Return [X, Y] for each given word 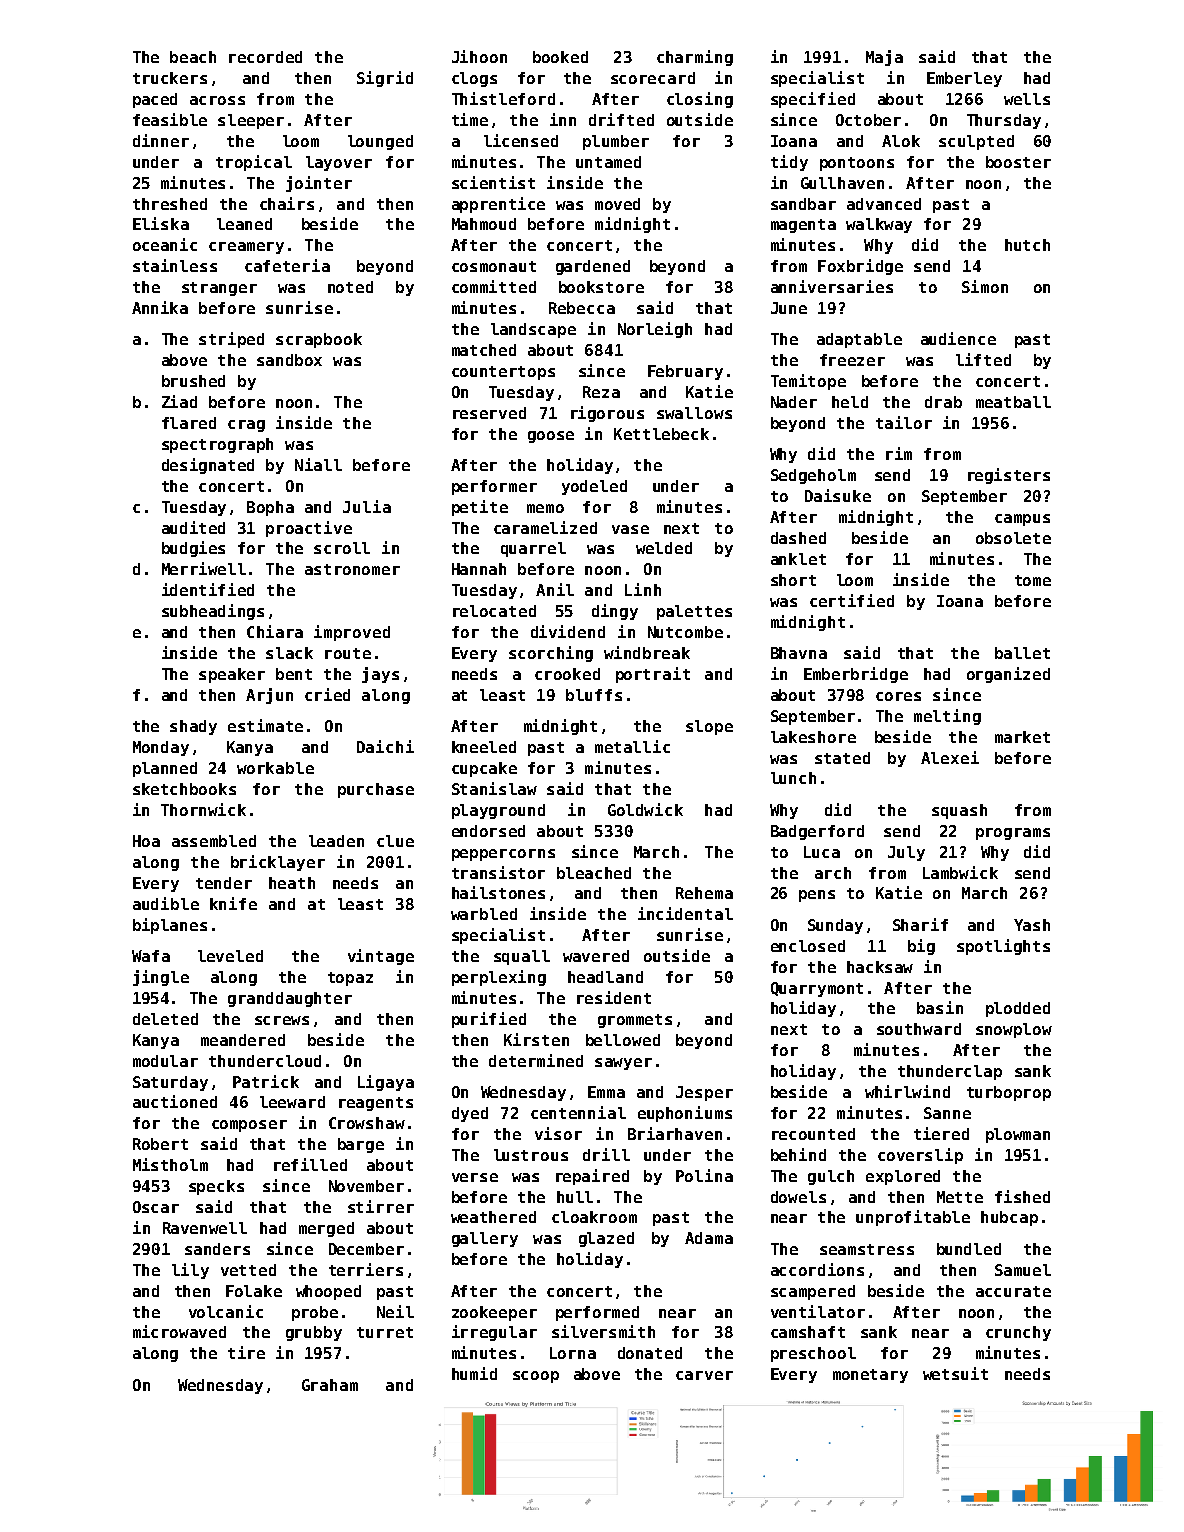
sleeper [251, 121]
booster [1018, 162]
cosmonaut [494, 266]
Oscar [156, 1207]
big [921, 947]
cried [327, 694]
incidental [685, 913]
